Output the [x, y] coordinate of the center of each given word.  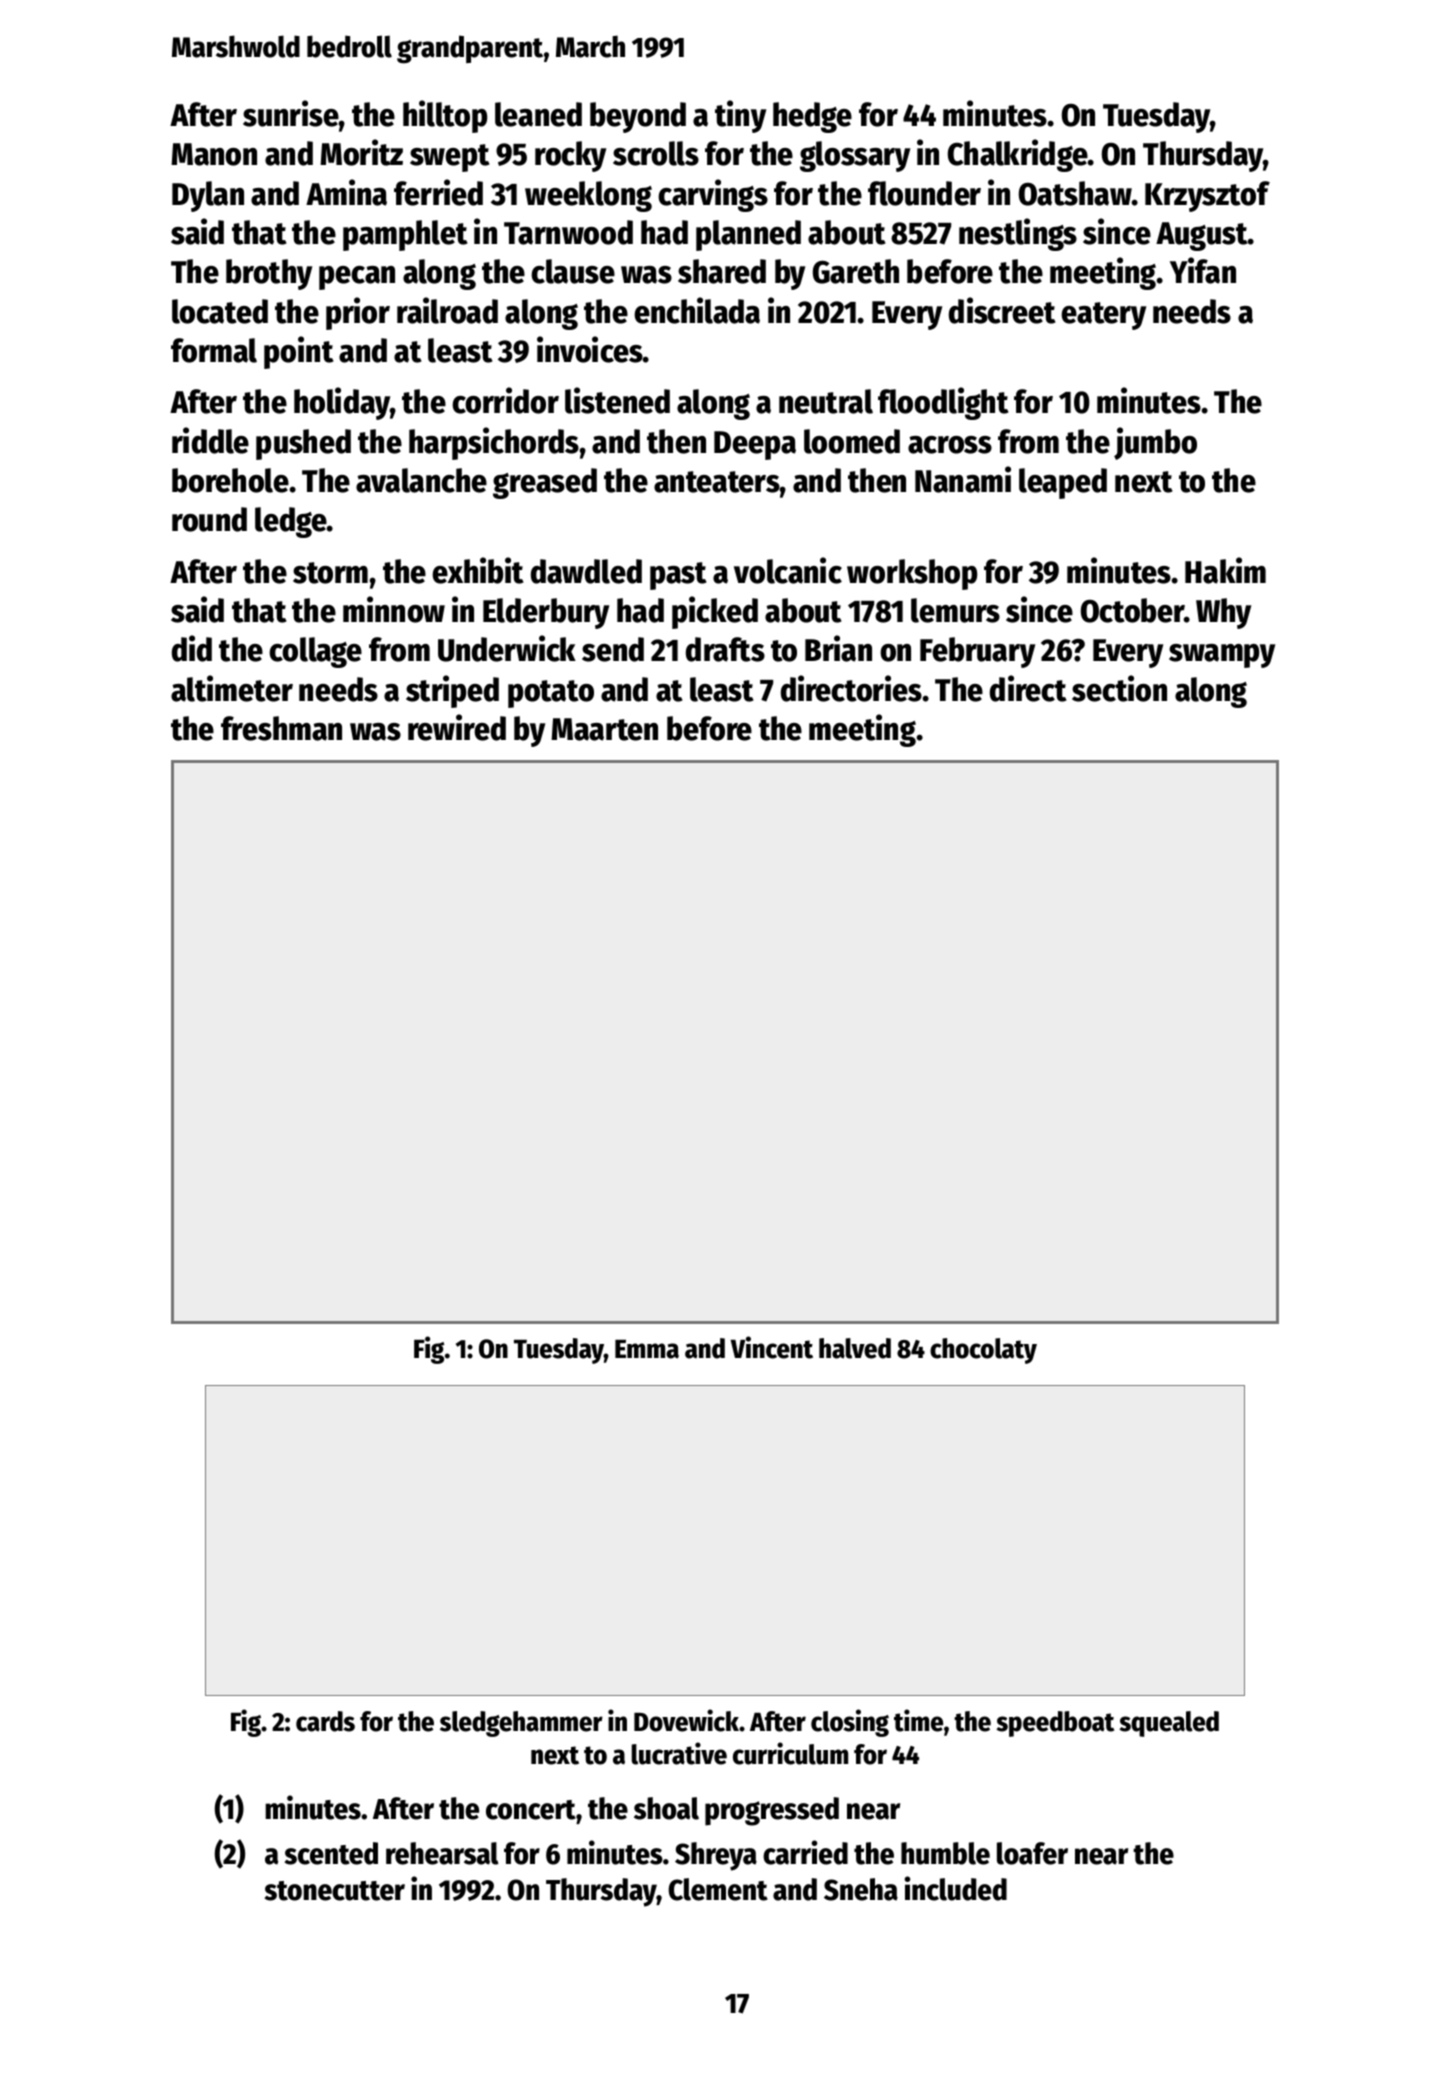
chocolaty [983, 1351]
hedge [812, 117]
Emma [647, 1349]
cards [325, 1721]
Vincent [771, 1347]
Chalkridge [1018, 155]
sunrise [291, 113]
